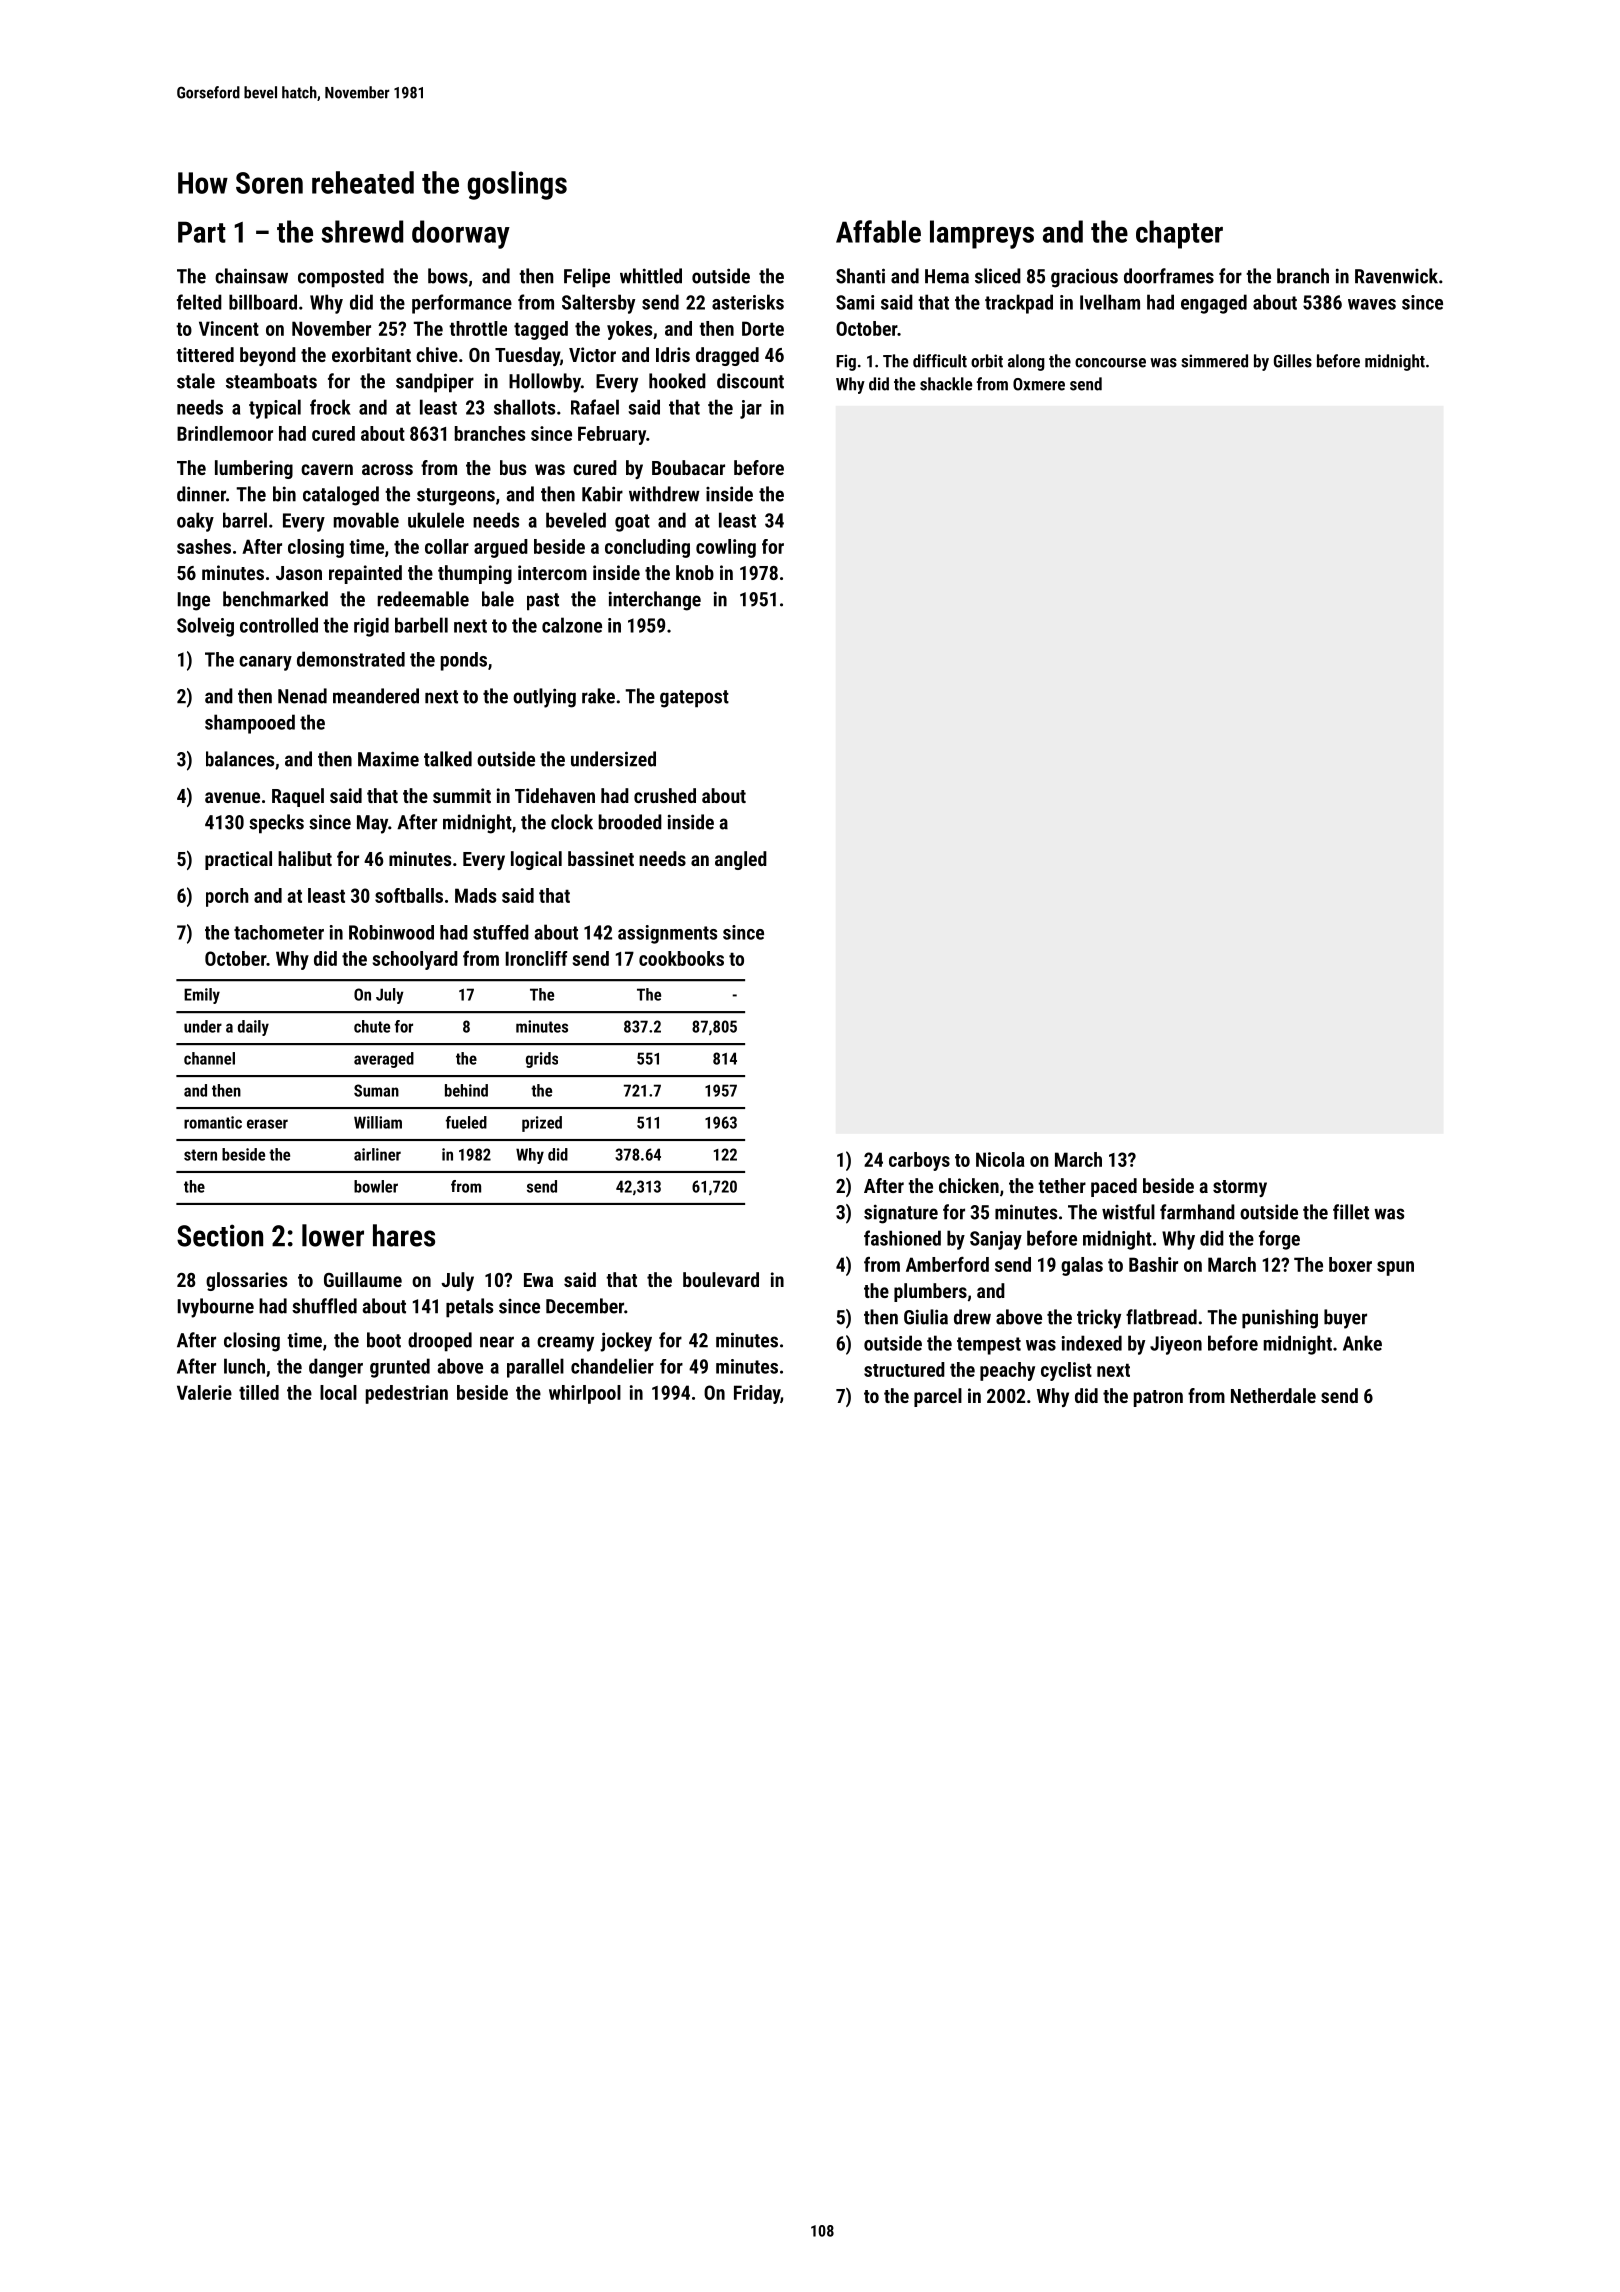 The width and height of the screenshot is (1620, 2292). I want to click on barrel, so click(245, 520).
